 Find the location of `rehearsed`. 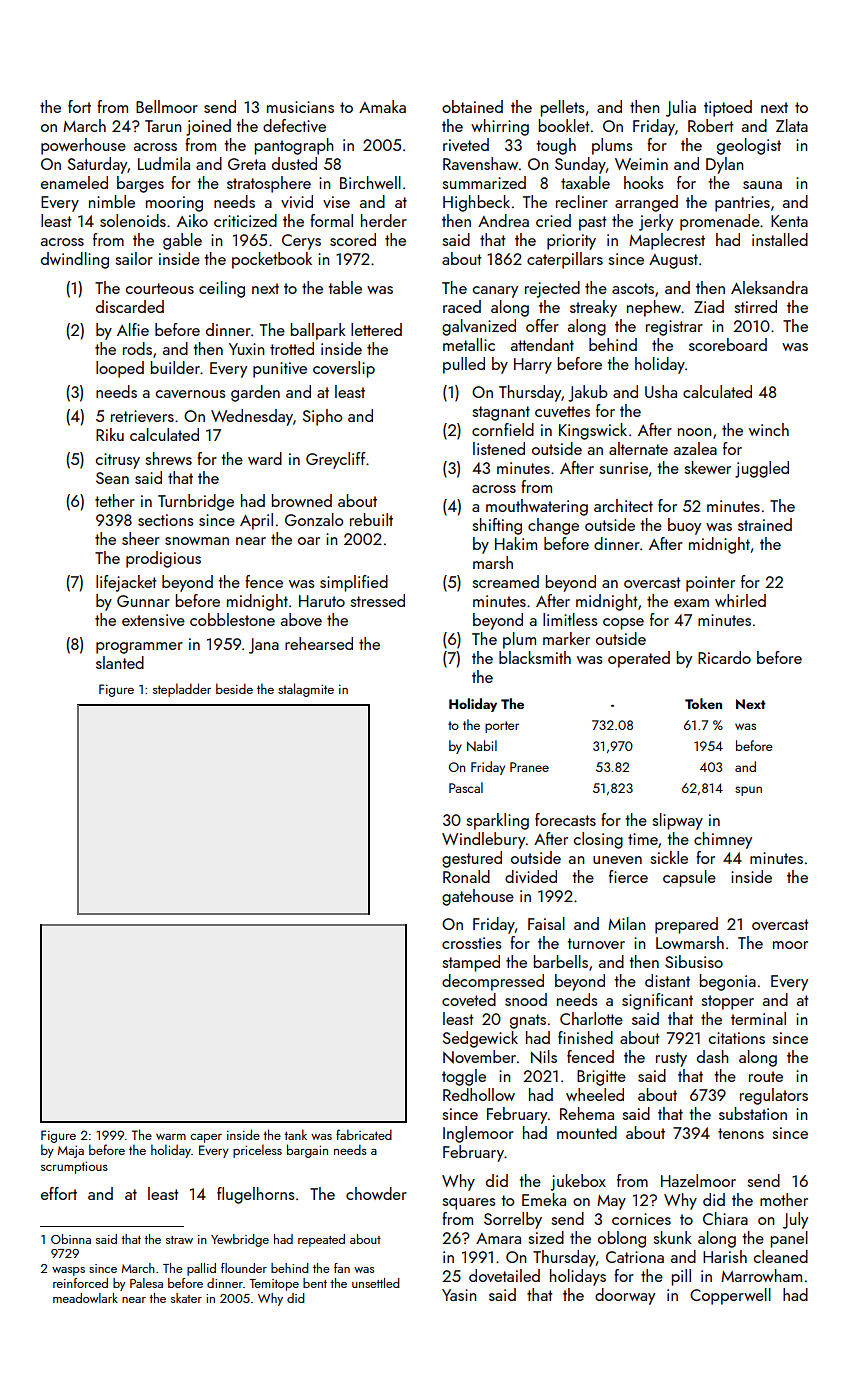

rehearsed is located at coordinates (319, 643).
